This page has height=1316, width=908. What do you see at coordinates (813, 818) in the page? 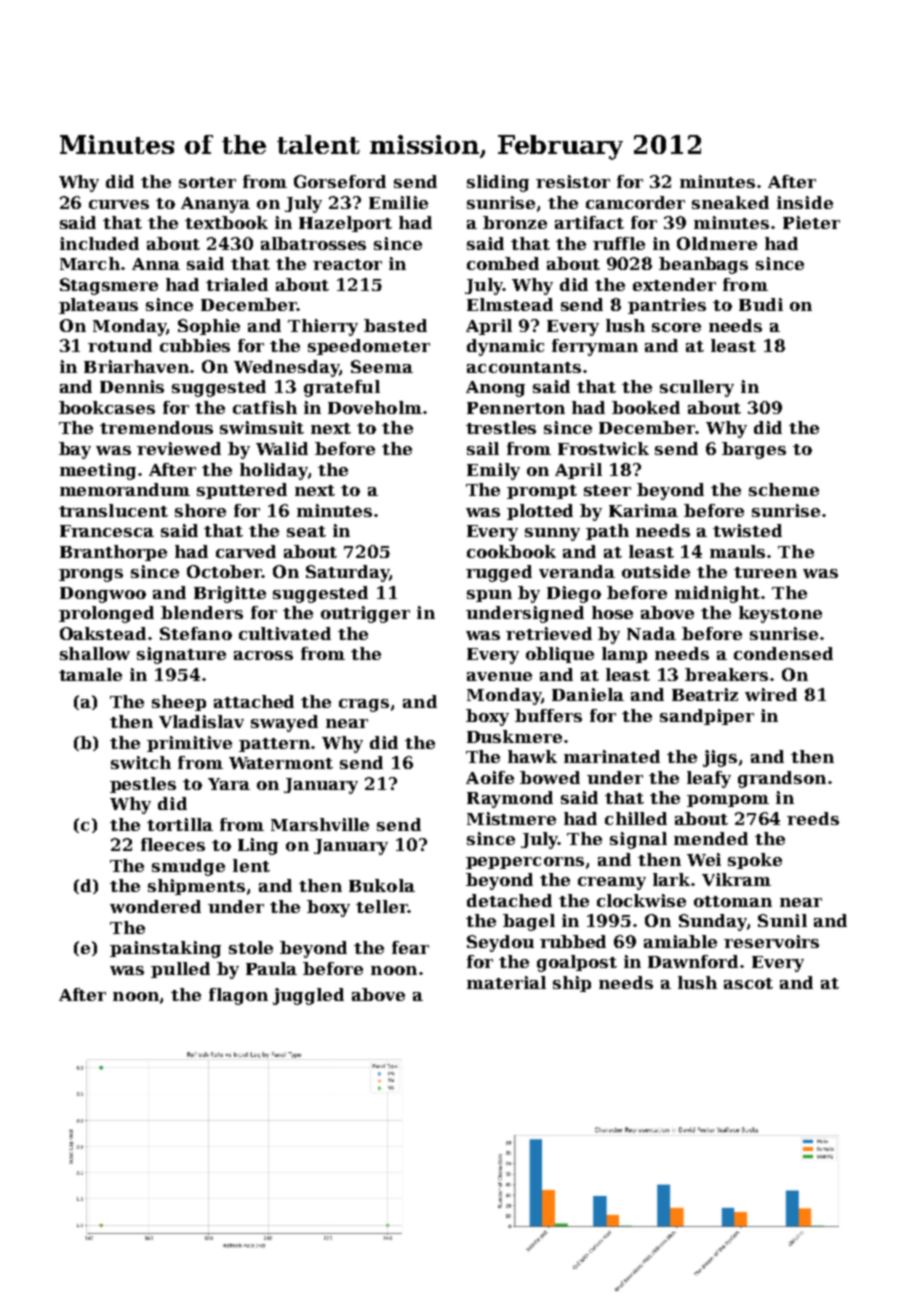
I see `reeds` at bounding box center [813, 818].
